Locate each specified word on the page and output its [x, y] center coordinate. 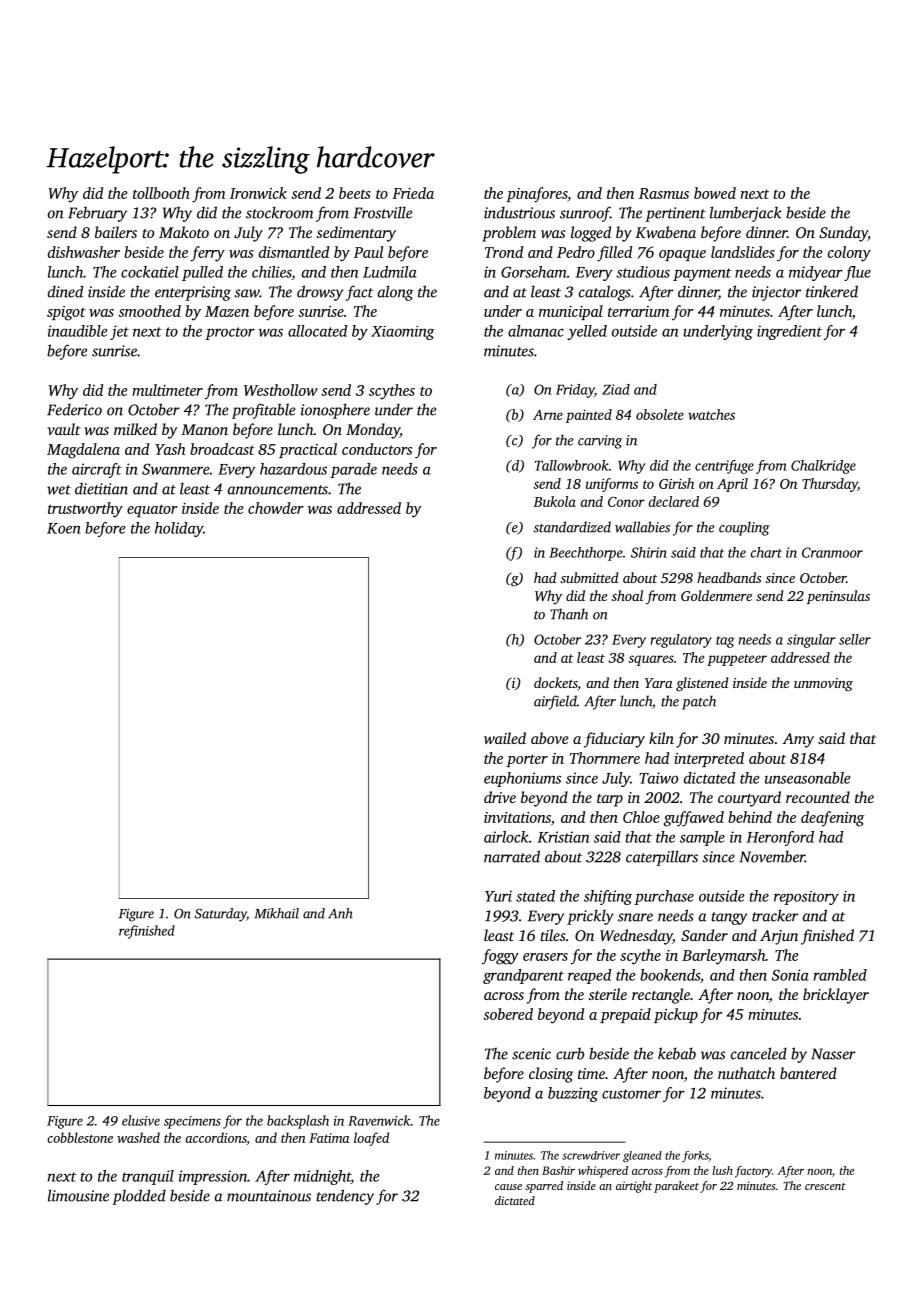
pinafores [537, 195]
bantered [808, 1073]
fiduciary [614, 740]
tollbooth [161, 193]
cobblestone [80, 1137]
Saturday [221, 915]
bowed [715, 193]
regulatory [681, 641]
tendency [345, 1197]
